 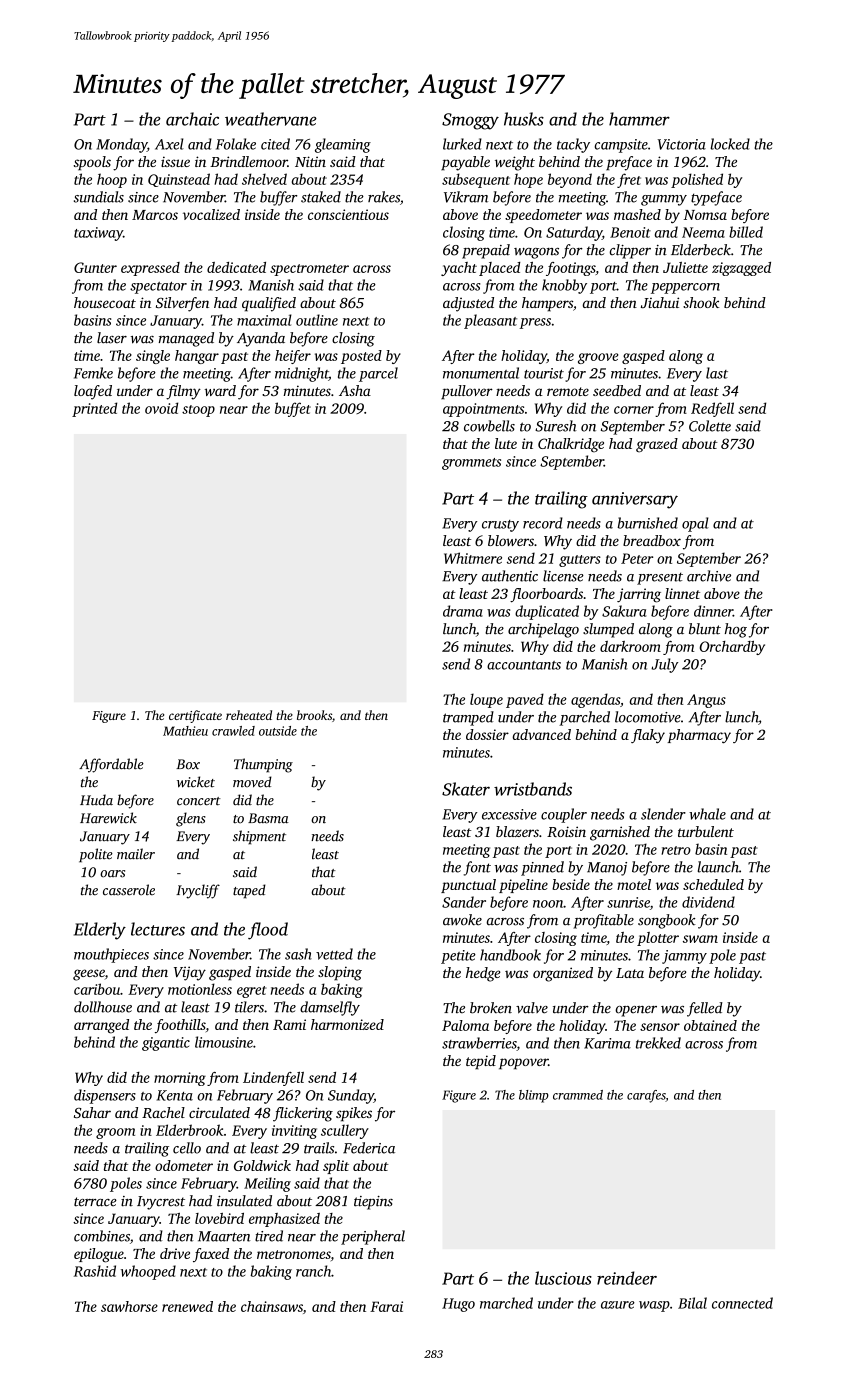 I want to click on spectator, so click(x=158, y=288).
